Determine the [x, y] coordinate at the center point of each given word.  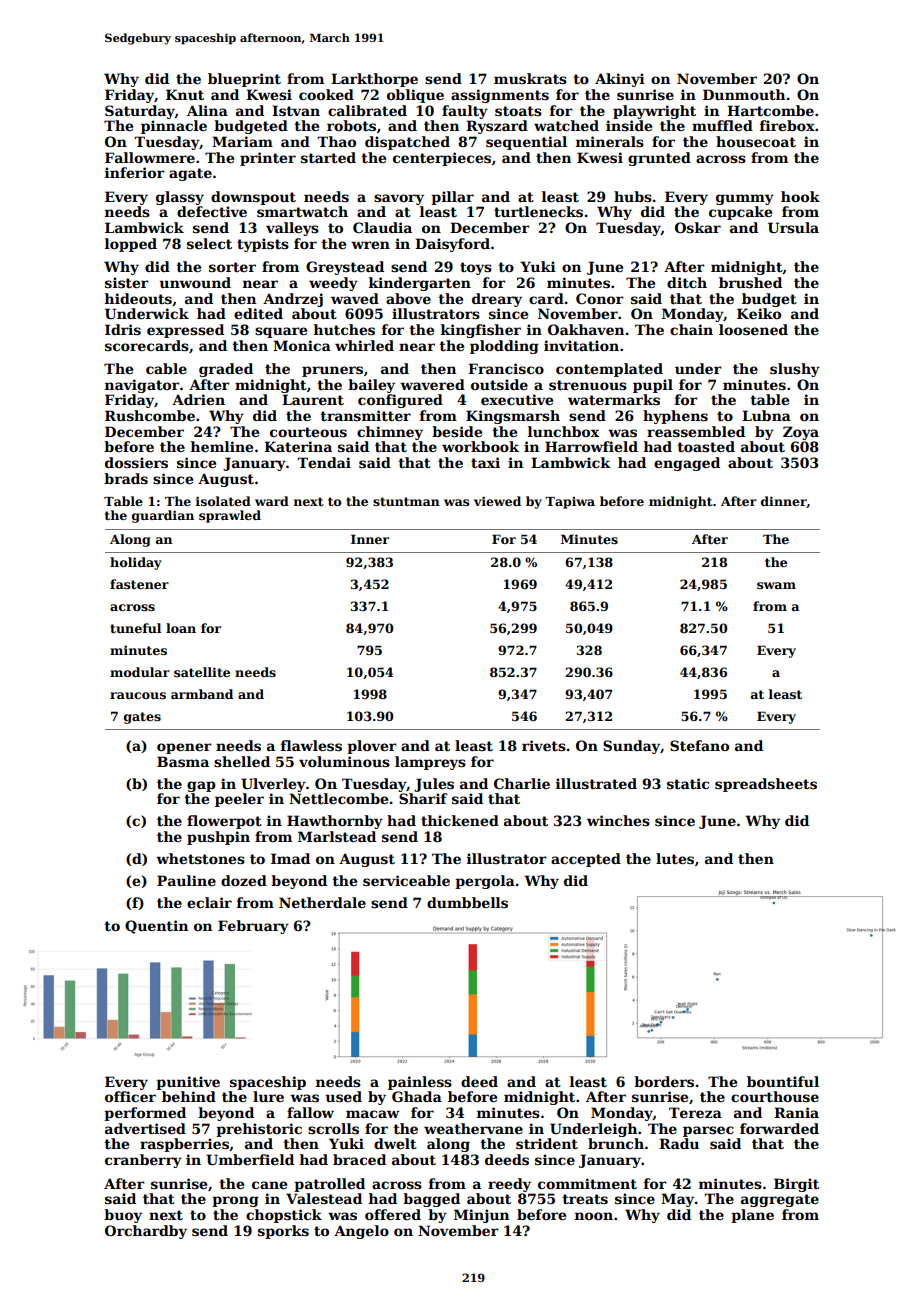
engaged [687, 464]
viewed [497, 501]
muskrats [530, 78]
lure [268, 1096]
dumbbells [467, 902]
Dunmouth [744, 94]
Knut [185, 94]
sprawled [230, 516]
